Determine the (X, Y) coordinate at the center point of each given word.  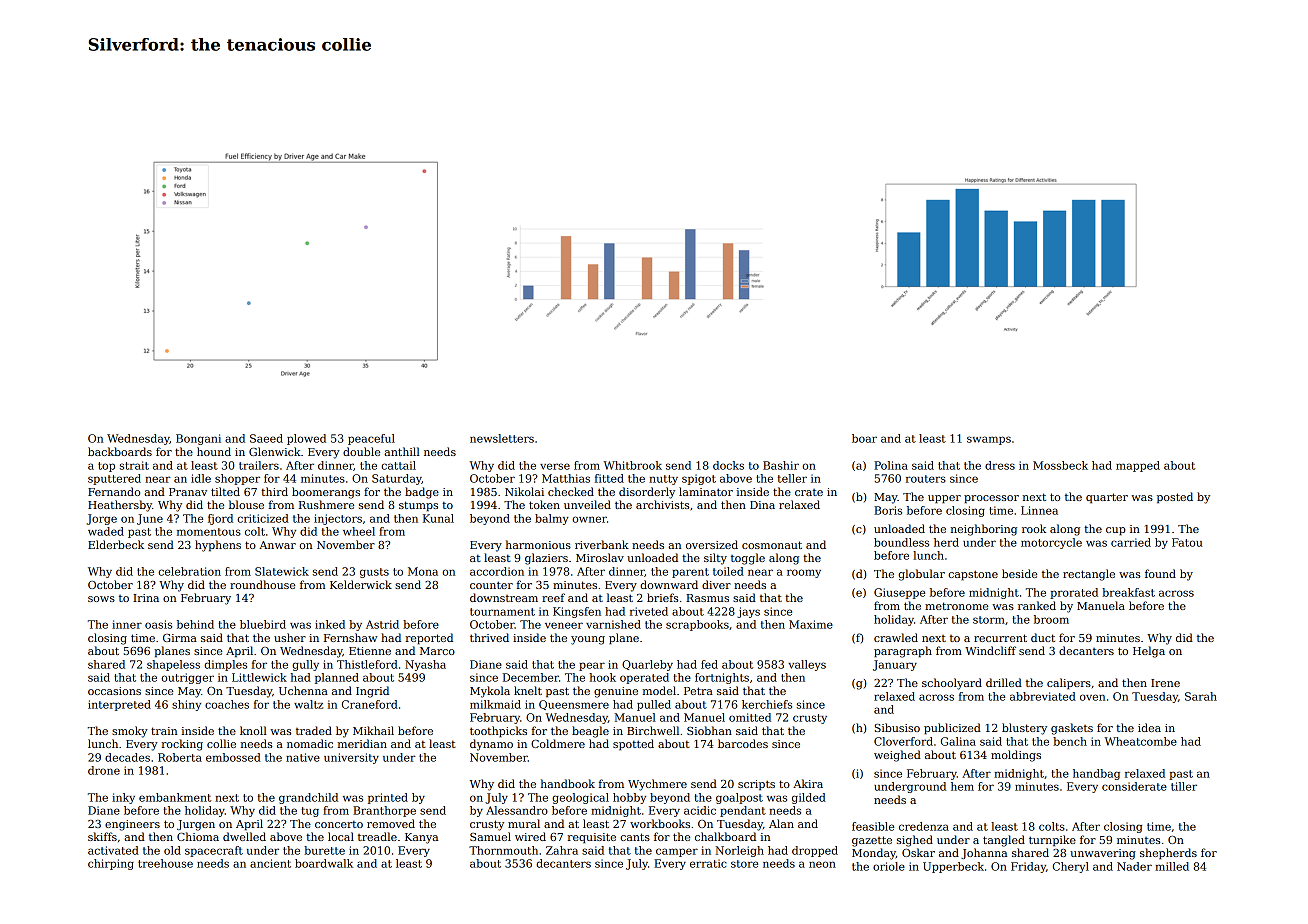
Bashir (781, 465)
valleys (807, 665)
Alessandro (517, 810)
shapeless (173, 665)
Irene (1165, 683)
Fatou (1187, 542)
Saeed (266, 438)
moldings (1016, 756)
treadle (377, 836)
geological (580, 798)
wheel (359, 531)
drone (104, 770)
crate (809, 492)
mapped (1138, 466)
